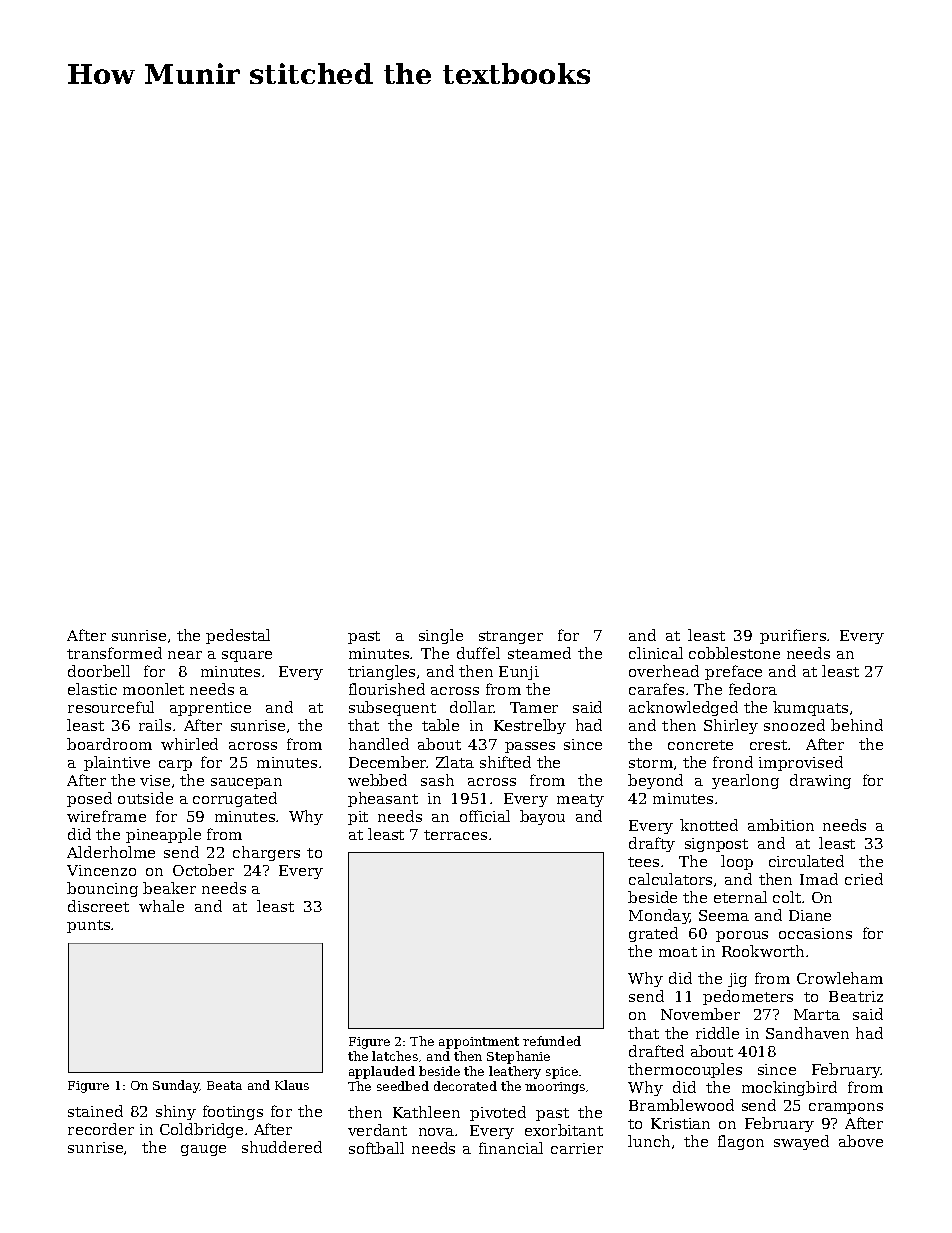 This screenshot has width=952, height=1233. Describe the element at coordinates (840, 978) in the screenshot. I see `Crowleham` at that location.
